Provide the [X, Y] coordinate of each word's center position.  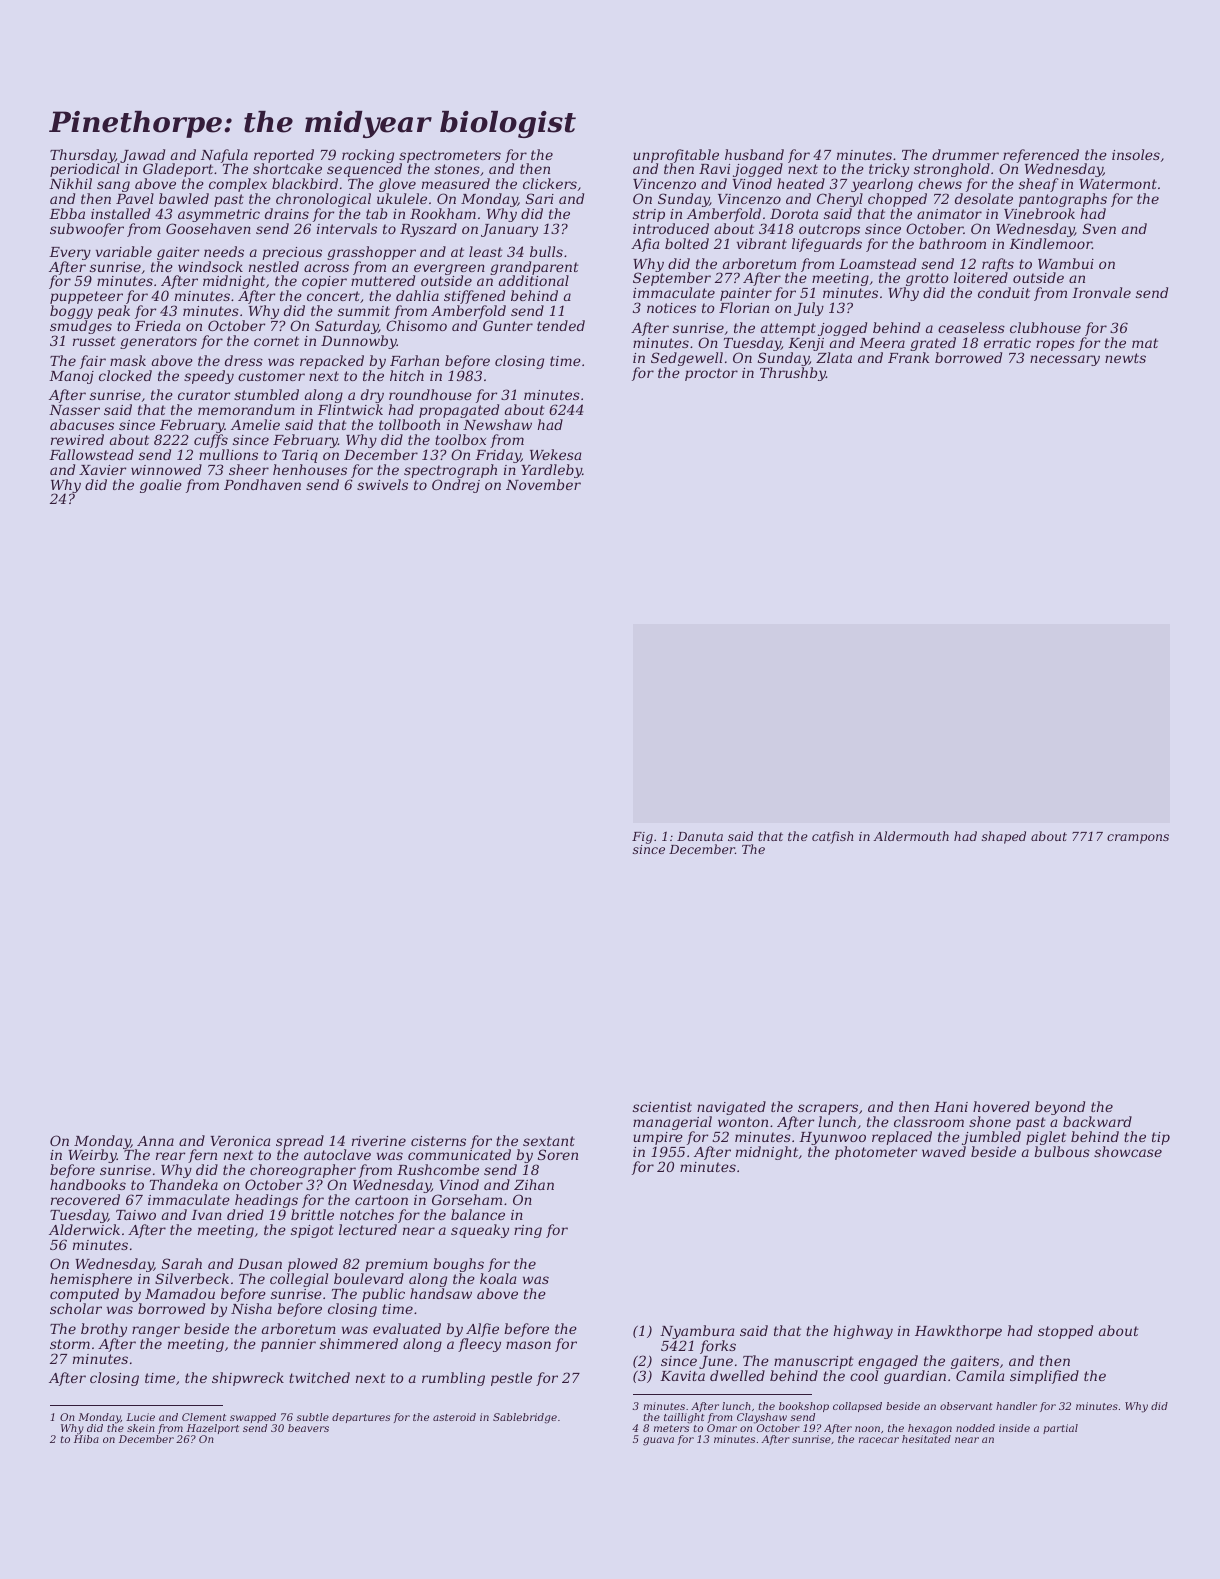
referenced [1041, 156]
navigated [731, 1109]
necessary [1065, 360]
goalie [161, 486]
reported [284, 156]
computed [84, 1295]
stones [457, 169]
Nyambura [697, 1332]
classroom [929, 1121]
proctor [711, 374]
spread [300, 1142]
